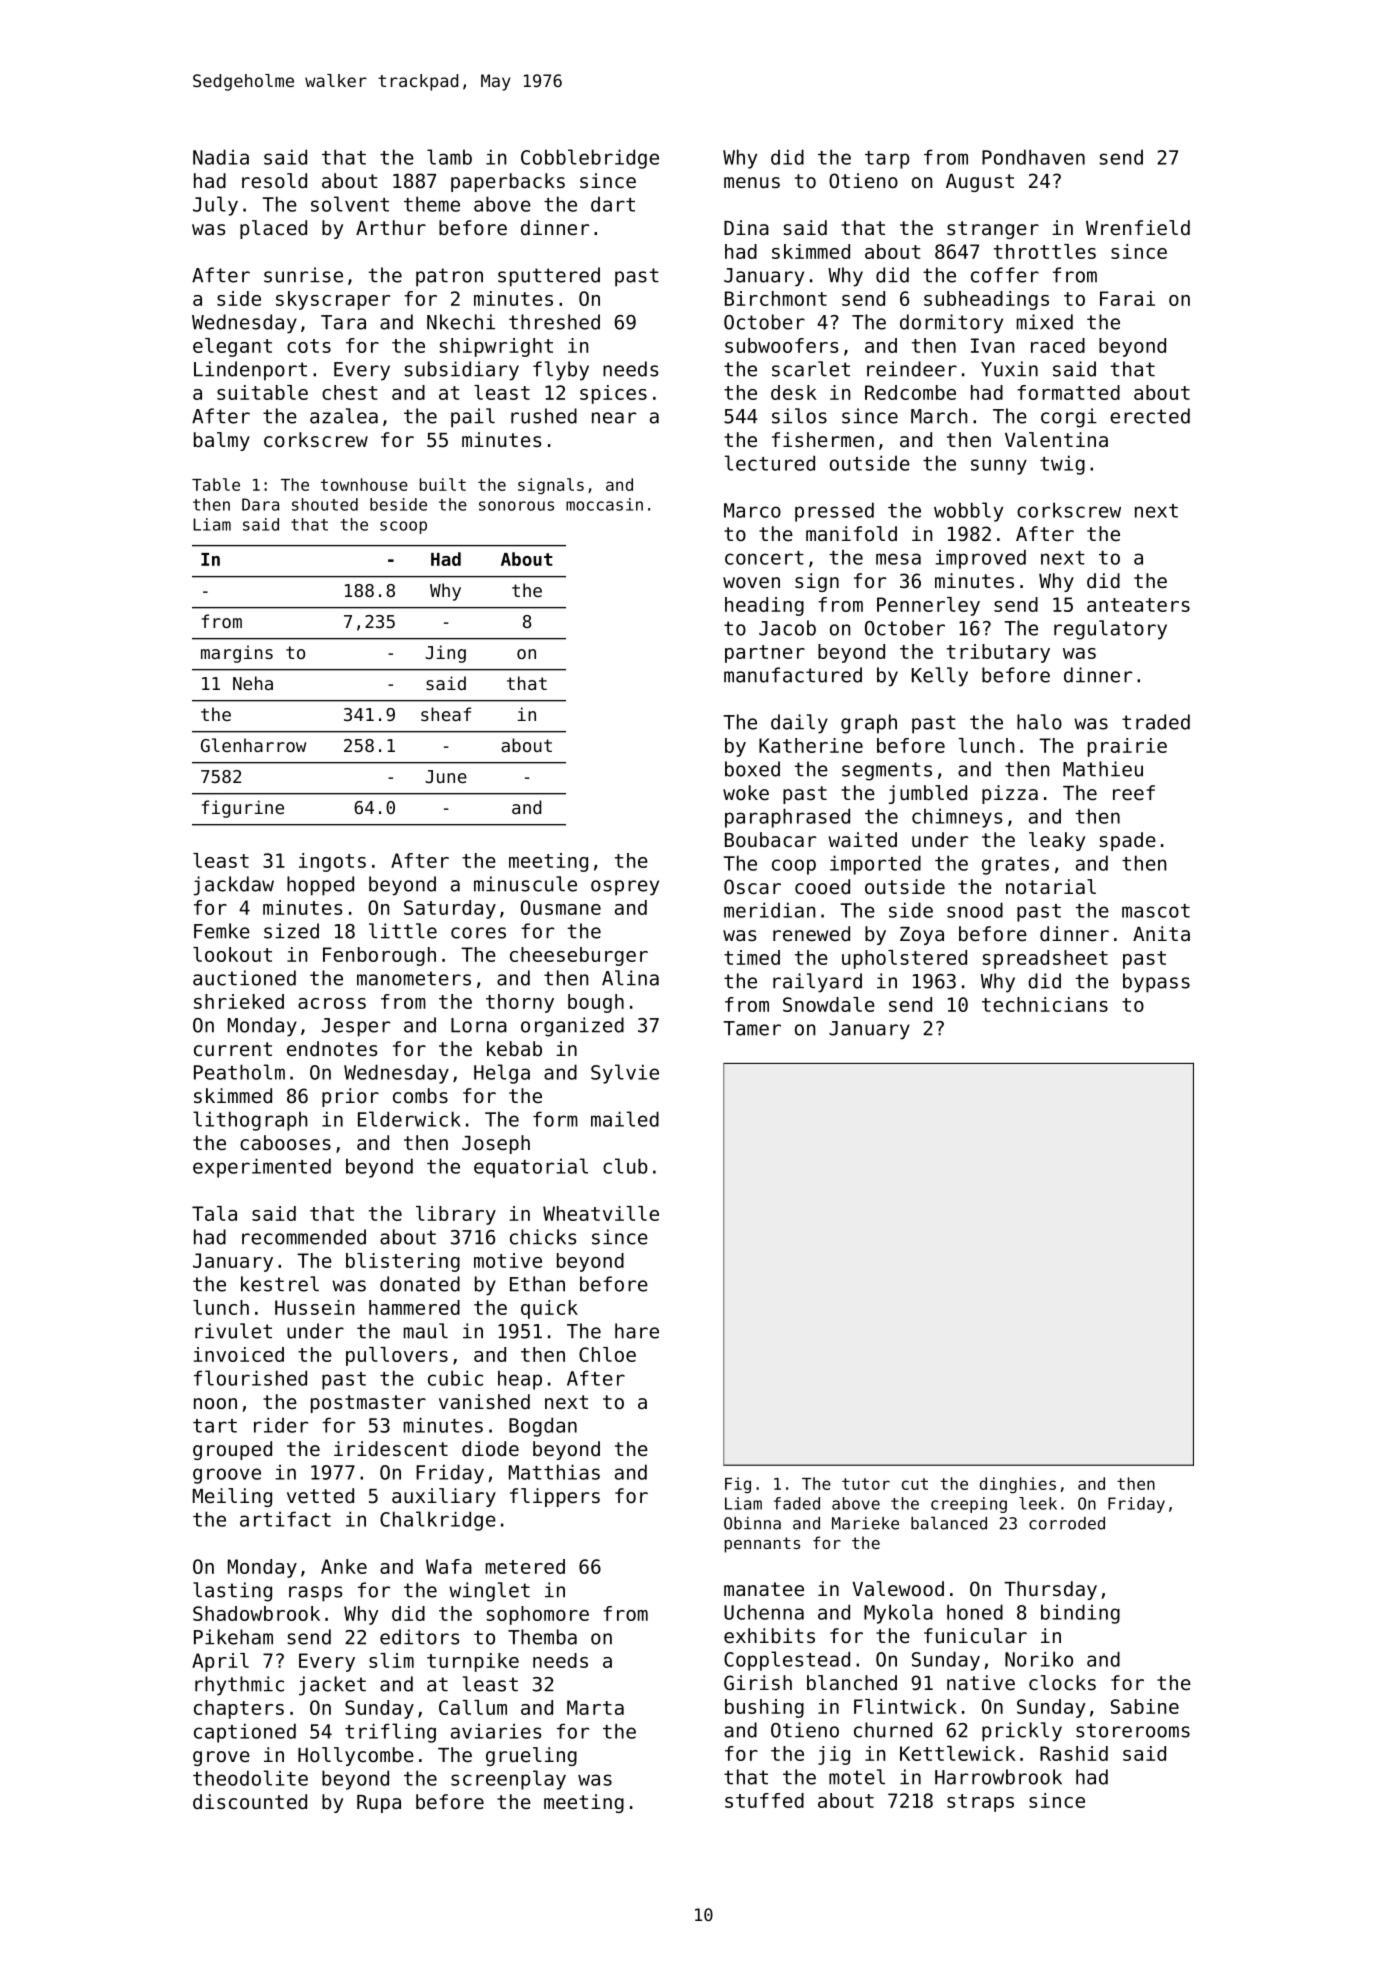 The image size is (1386, 1969). I want to click on kebab, so click(514, 1049).
